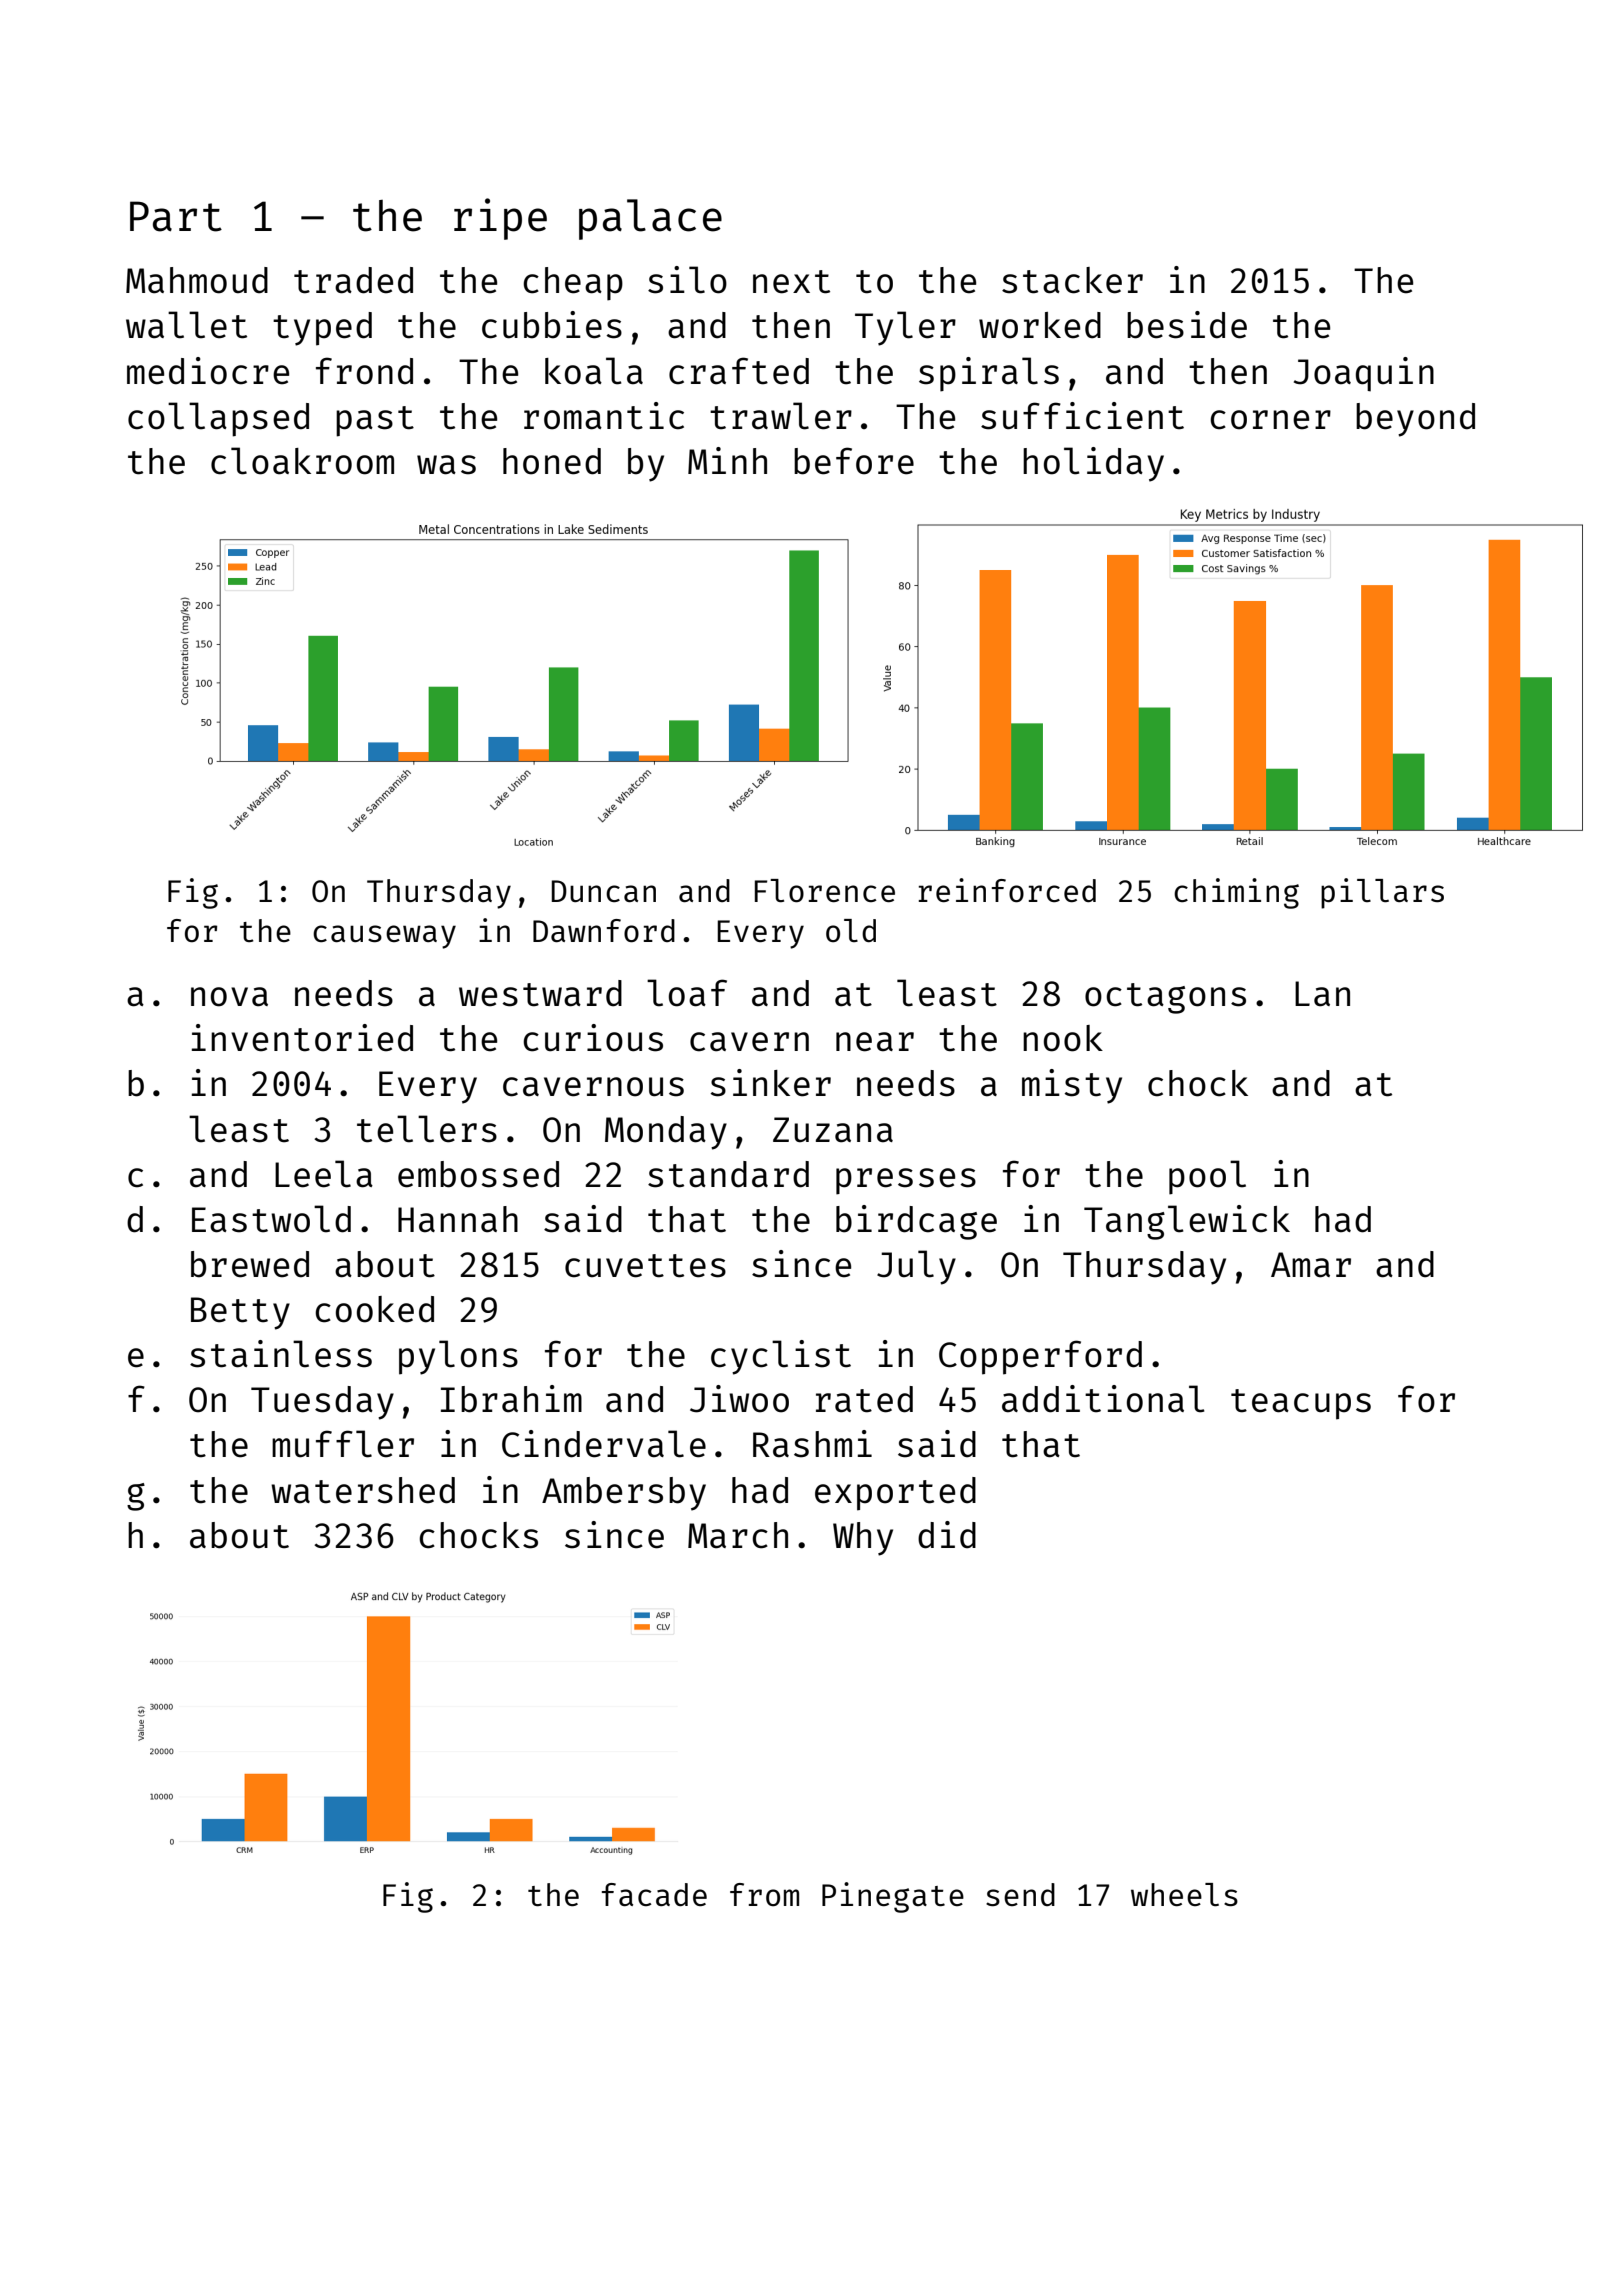  What do you see at coordinates (1187, 325) in the screenshot?
I see `beside` at bounding box center [1187, 325].
